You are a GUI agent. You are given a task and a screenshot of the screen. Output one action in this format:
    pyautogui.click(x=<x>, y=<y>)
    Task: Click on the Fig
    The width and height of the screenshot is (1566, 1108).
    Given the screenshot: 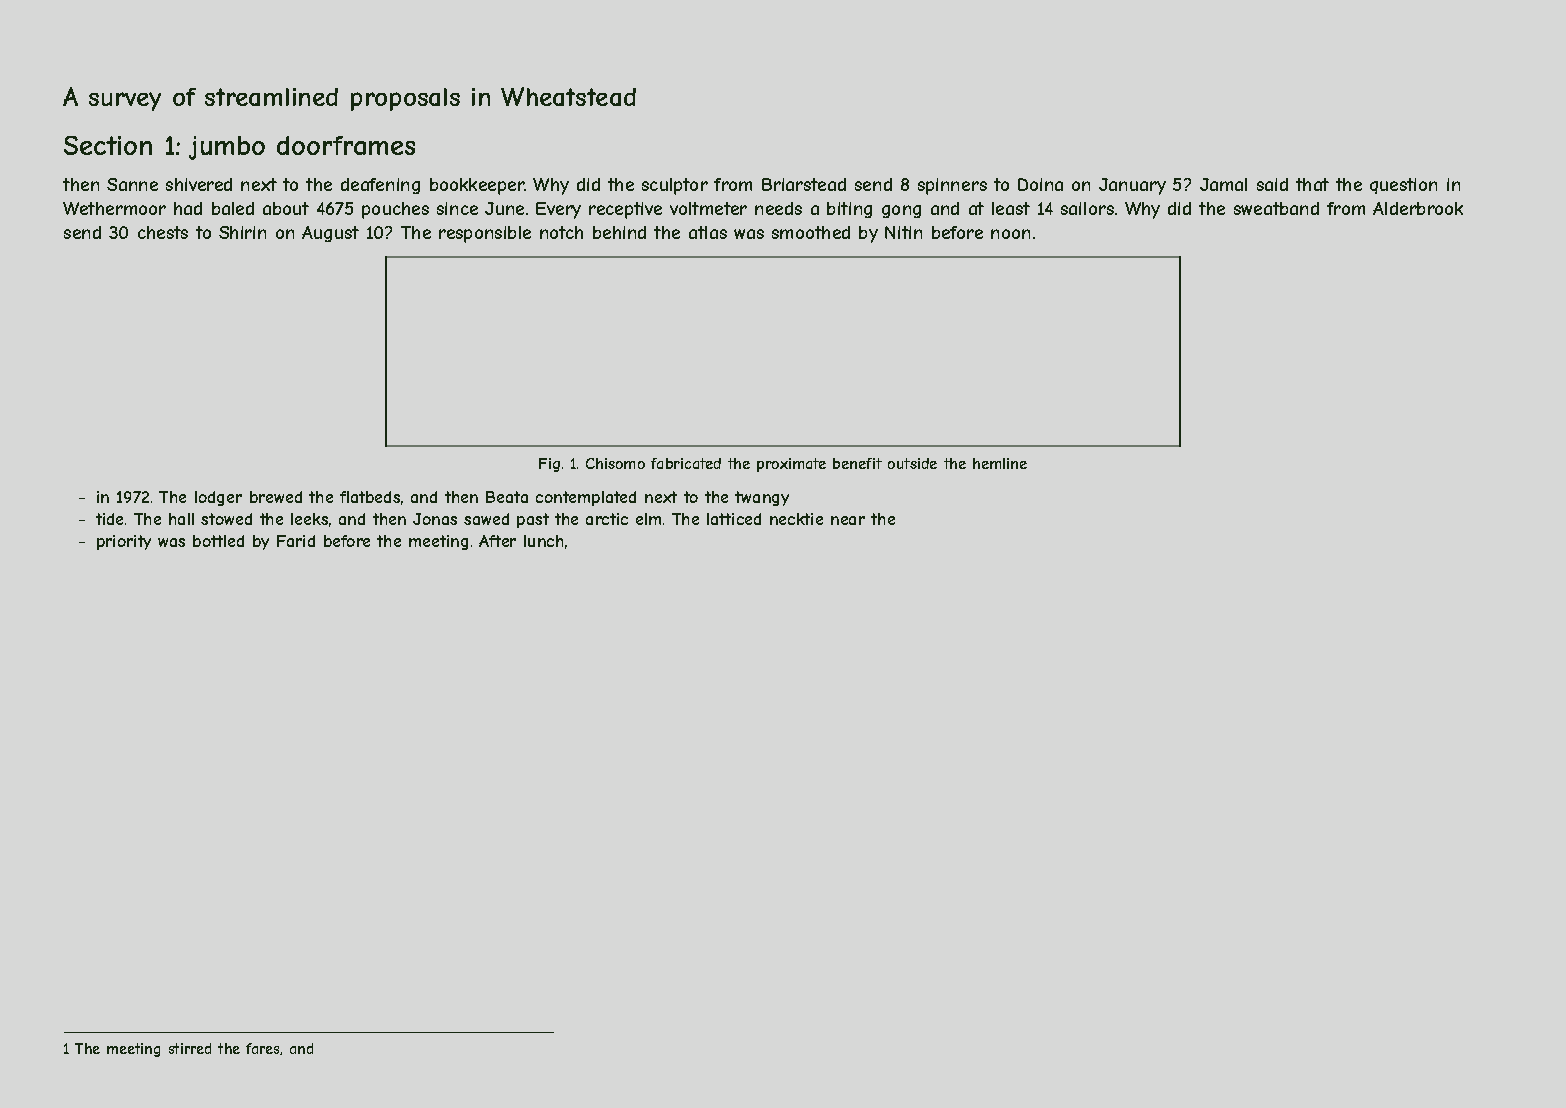 What is the action you would take?
    pyautogui.click(x=549, y=465)
